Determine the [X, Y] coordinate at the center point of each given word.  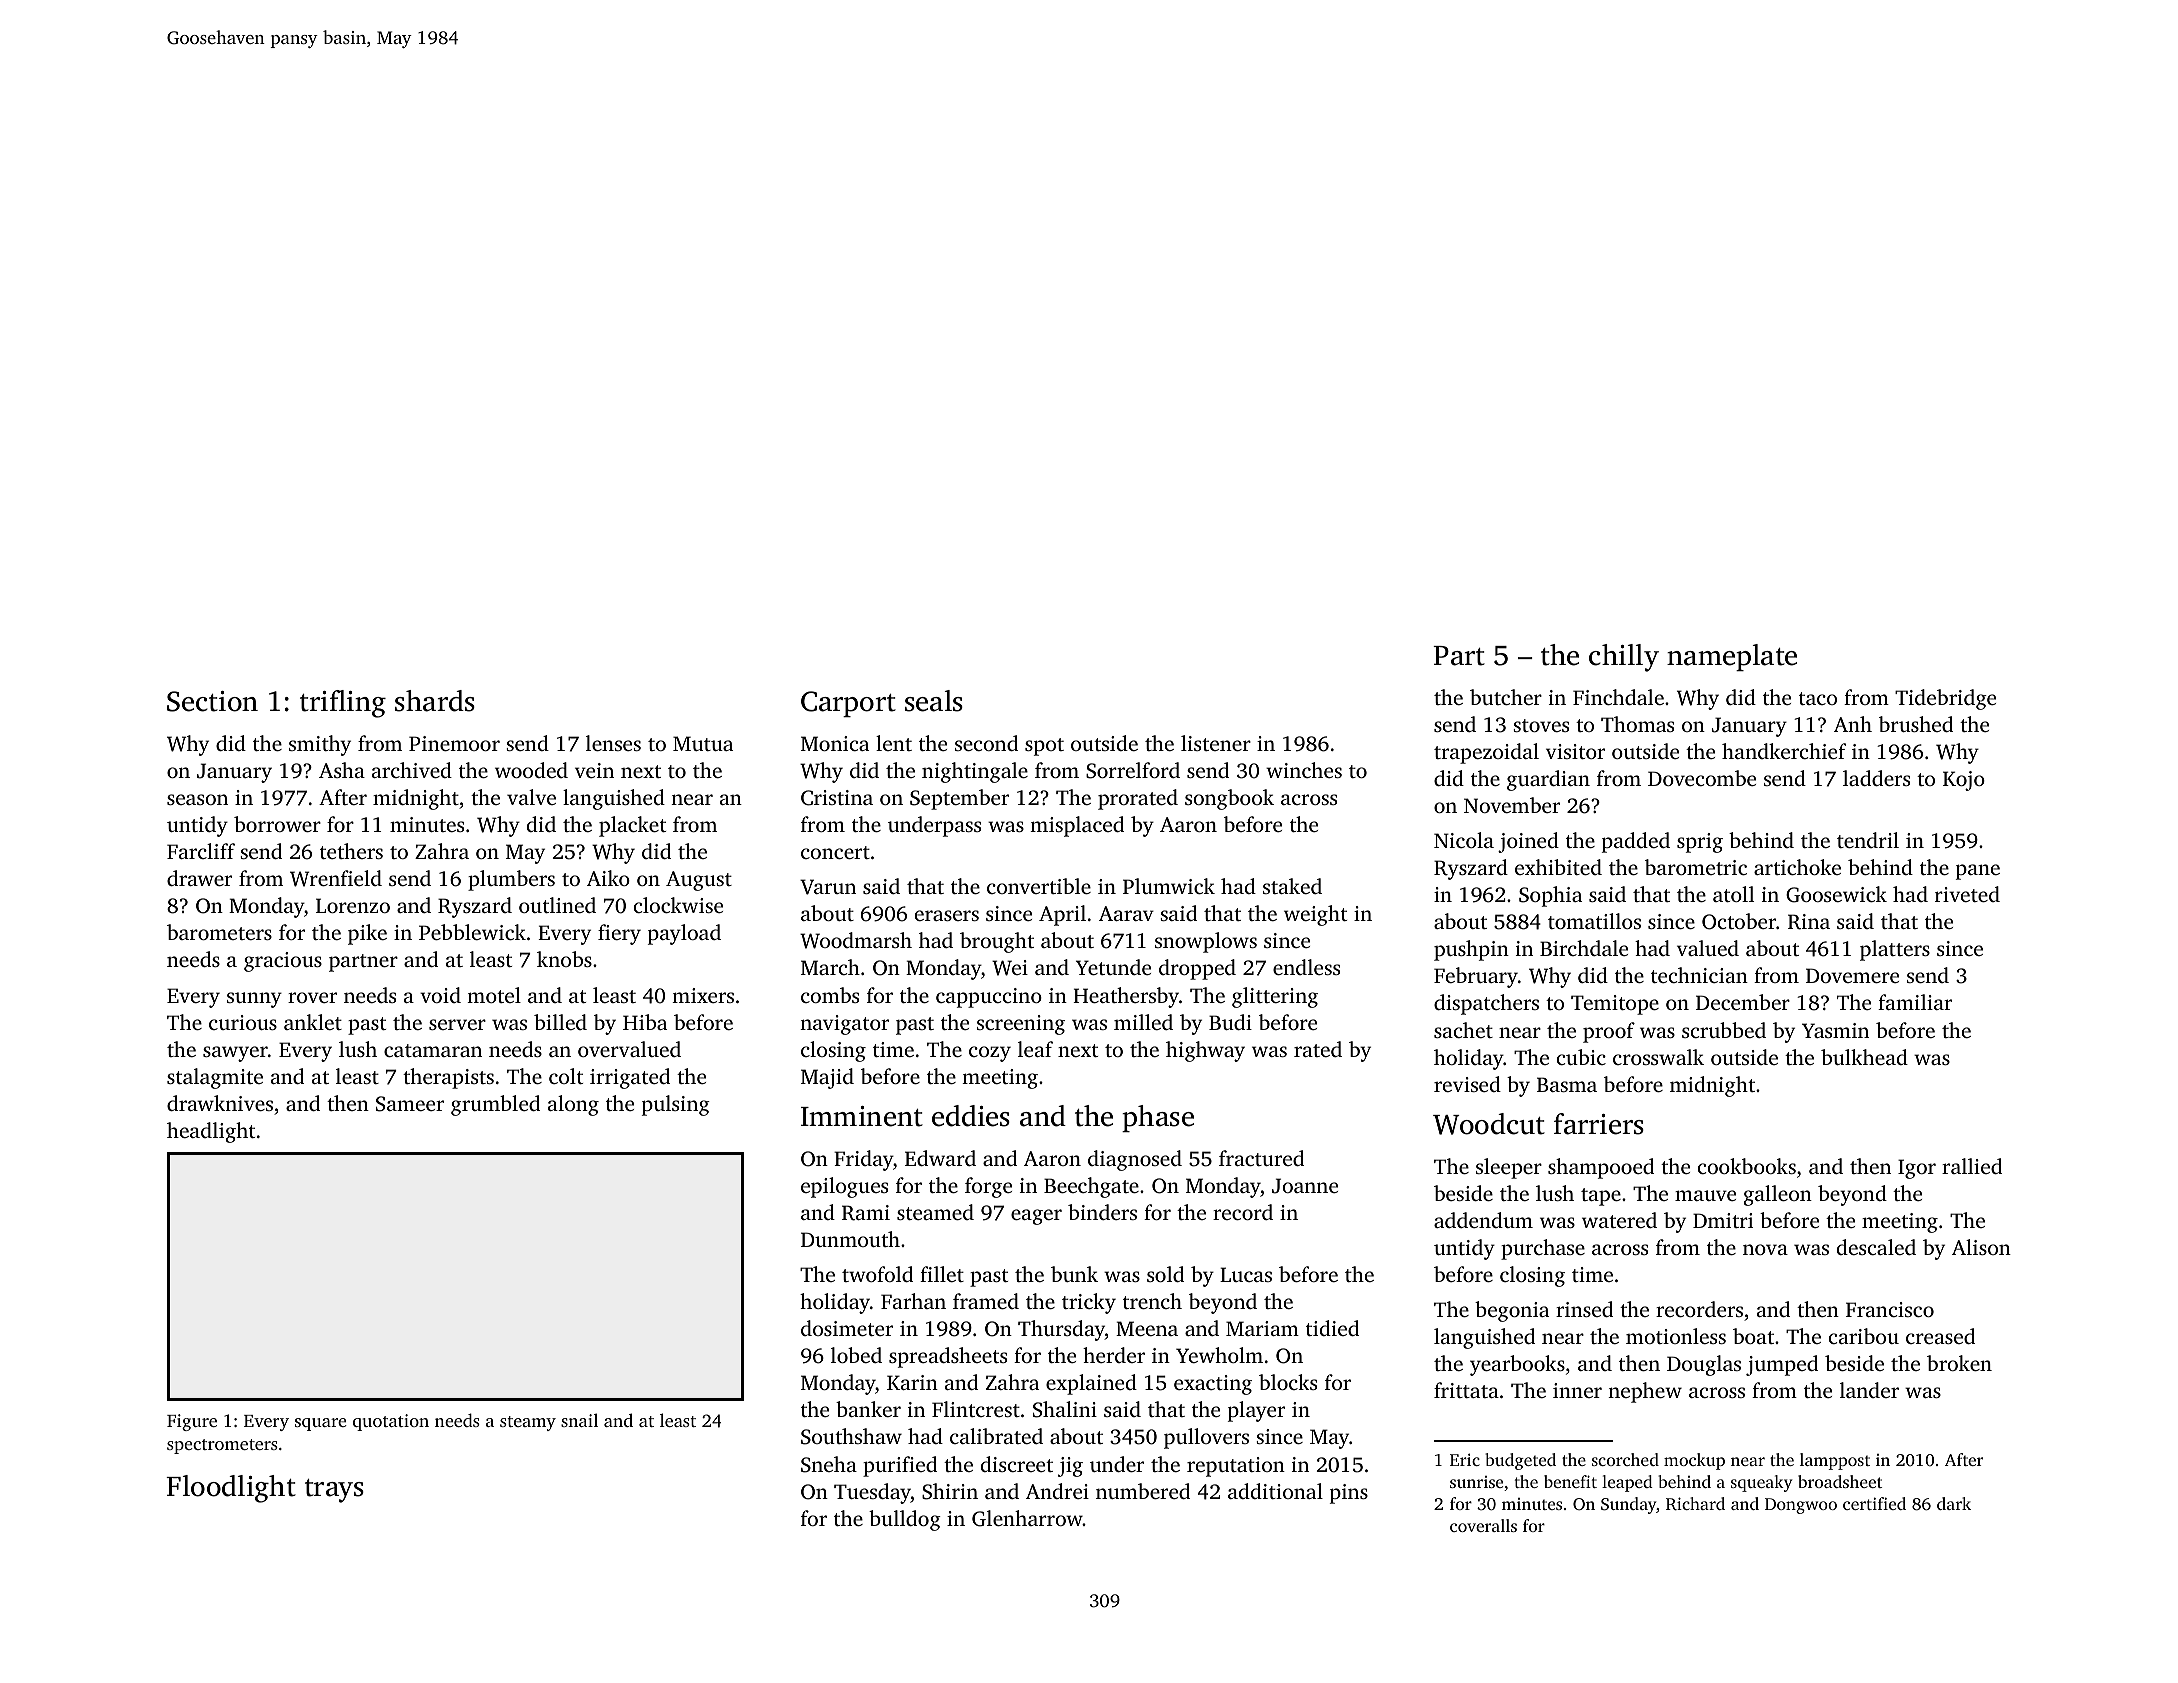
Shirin [950, 1491]
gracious [283, 962]
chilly [1624, 658]
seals [934, 701]
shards [435, 701]
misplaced [1077, 826]
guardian [1548, 780]
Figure [192, 1422]
